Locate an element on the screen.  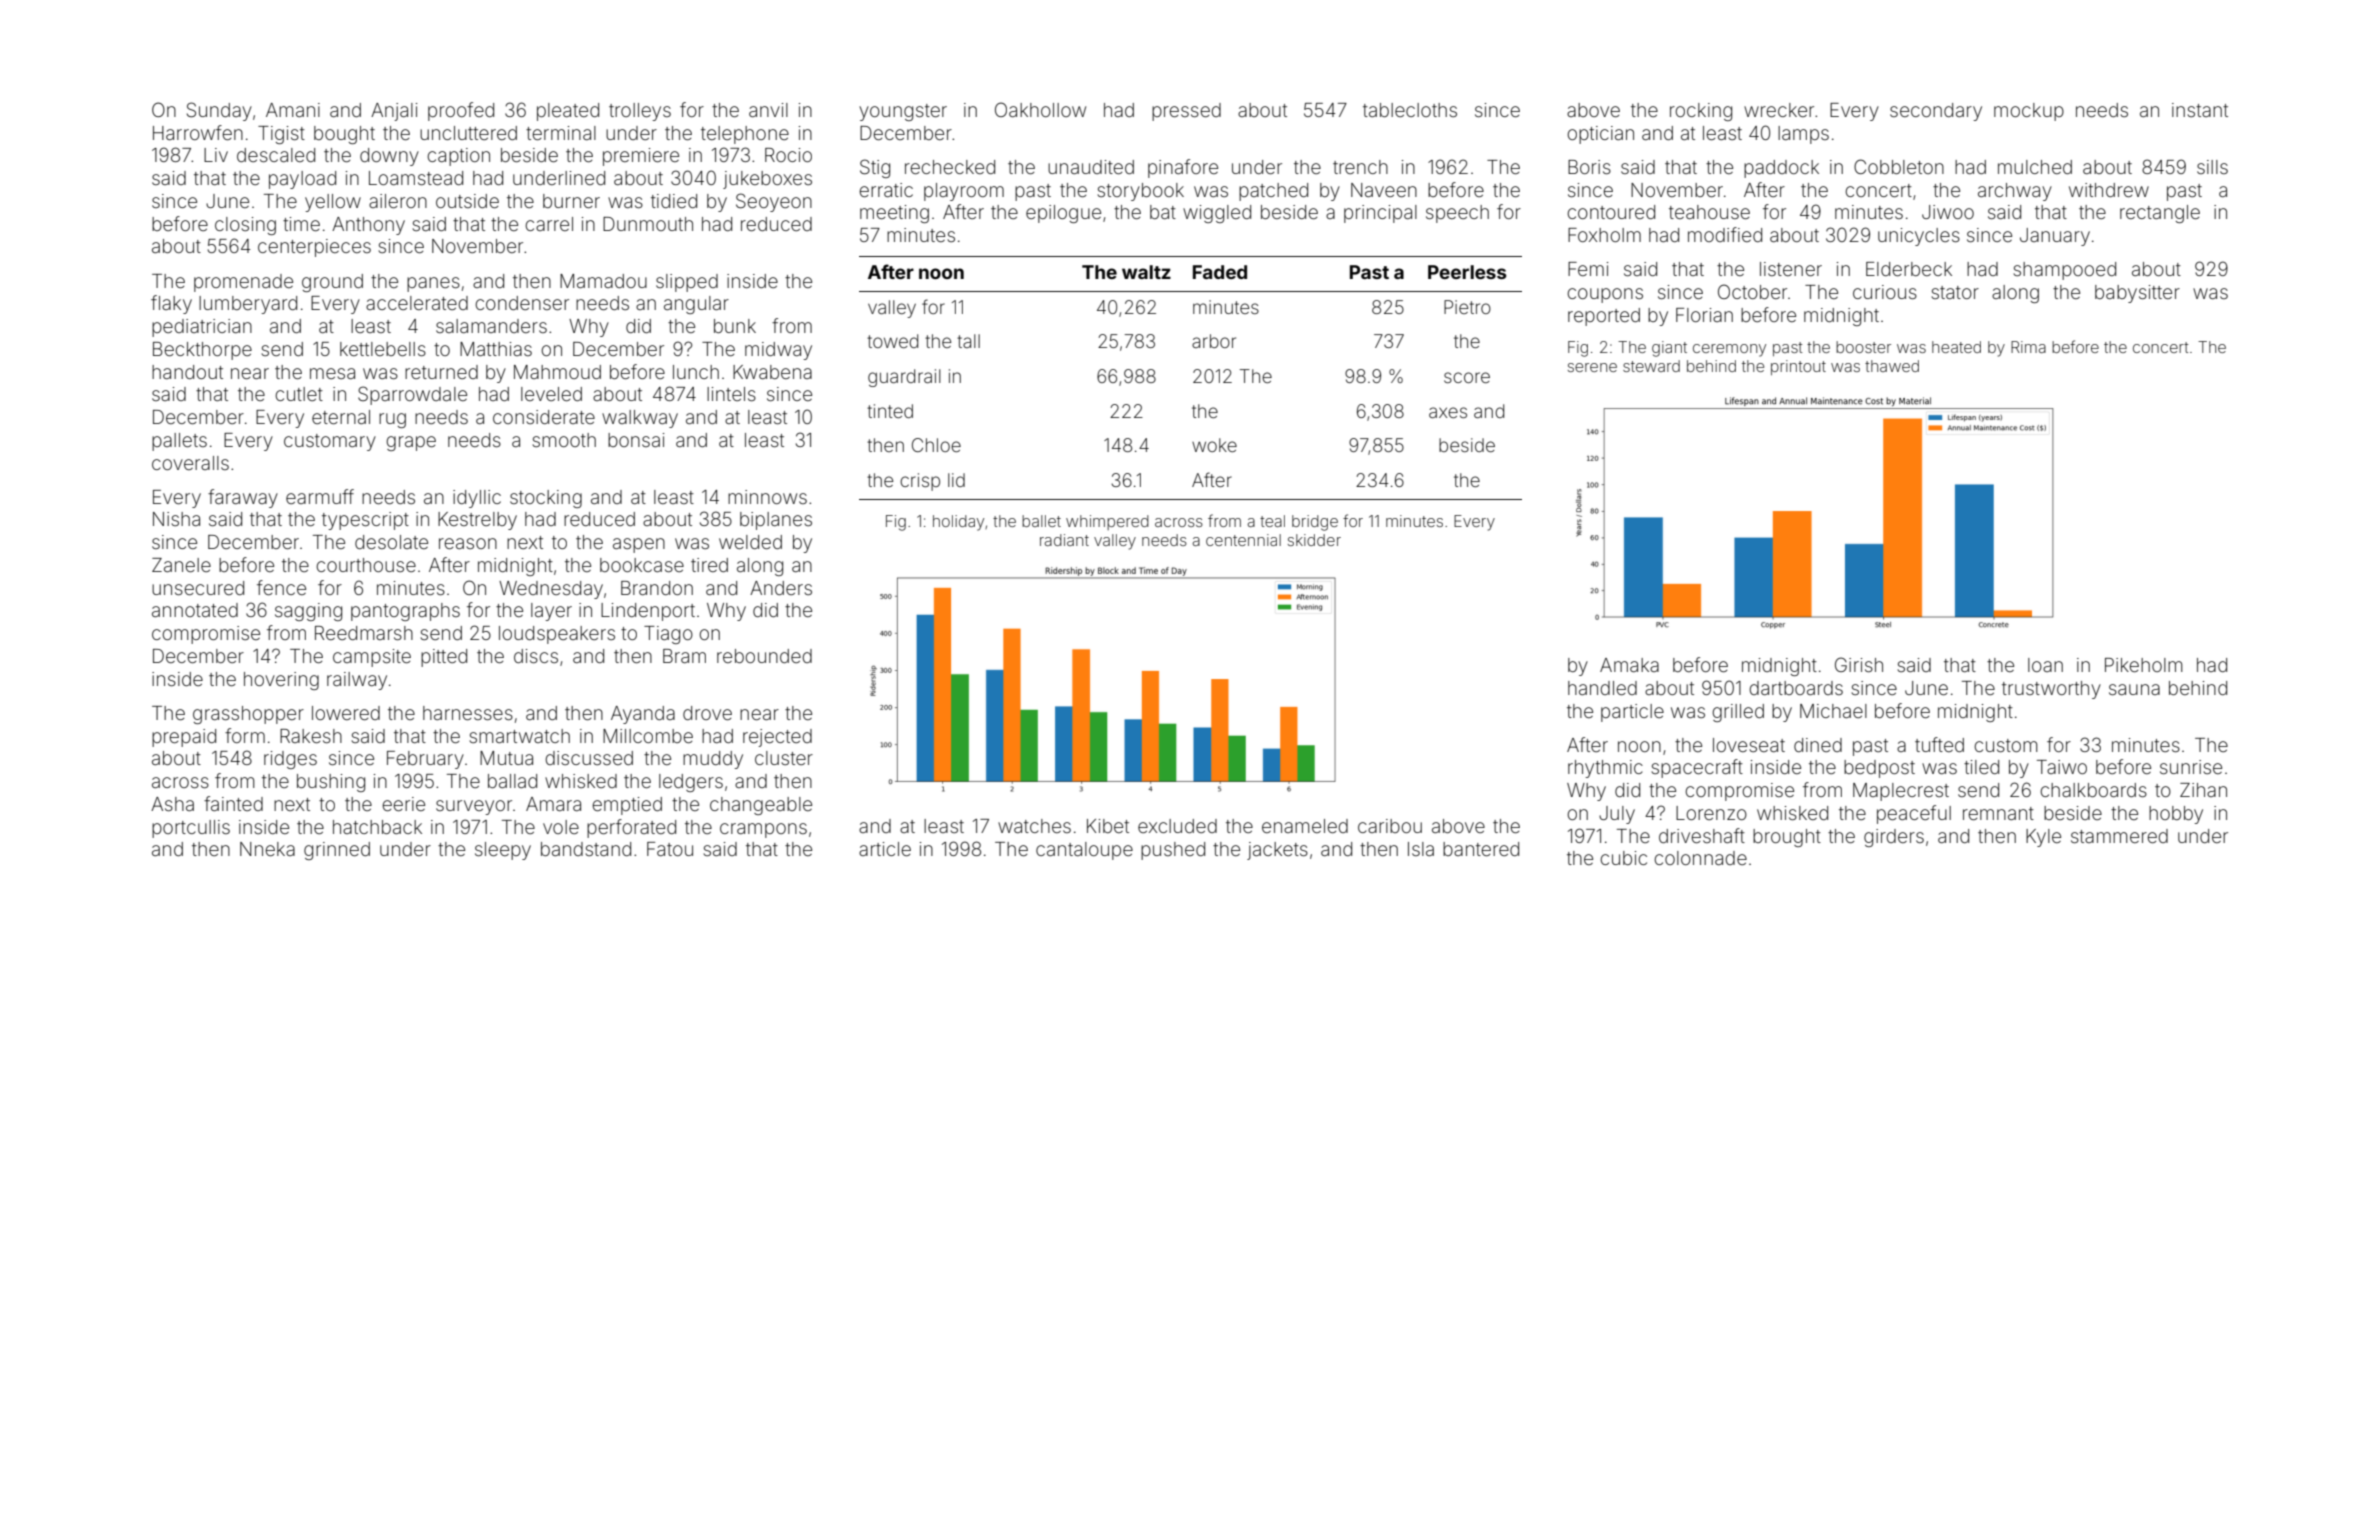
Amaka is located at coordinates (1629, 665).
